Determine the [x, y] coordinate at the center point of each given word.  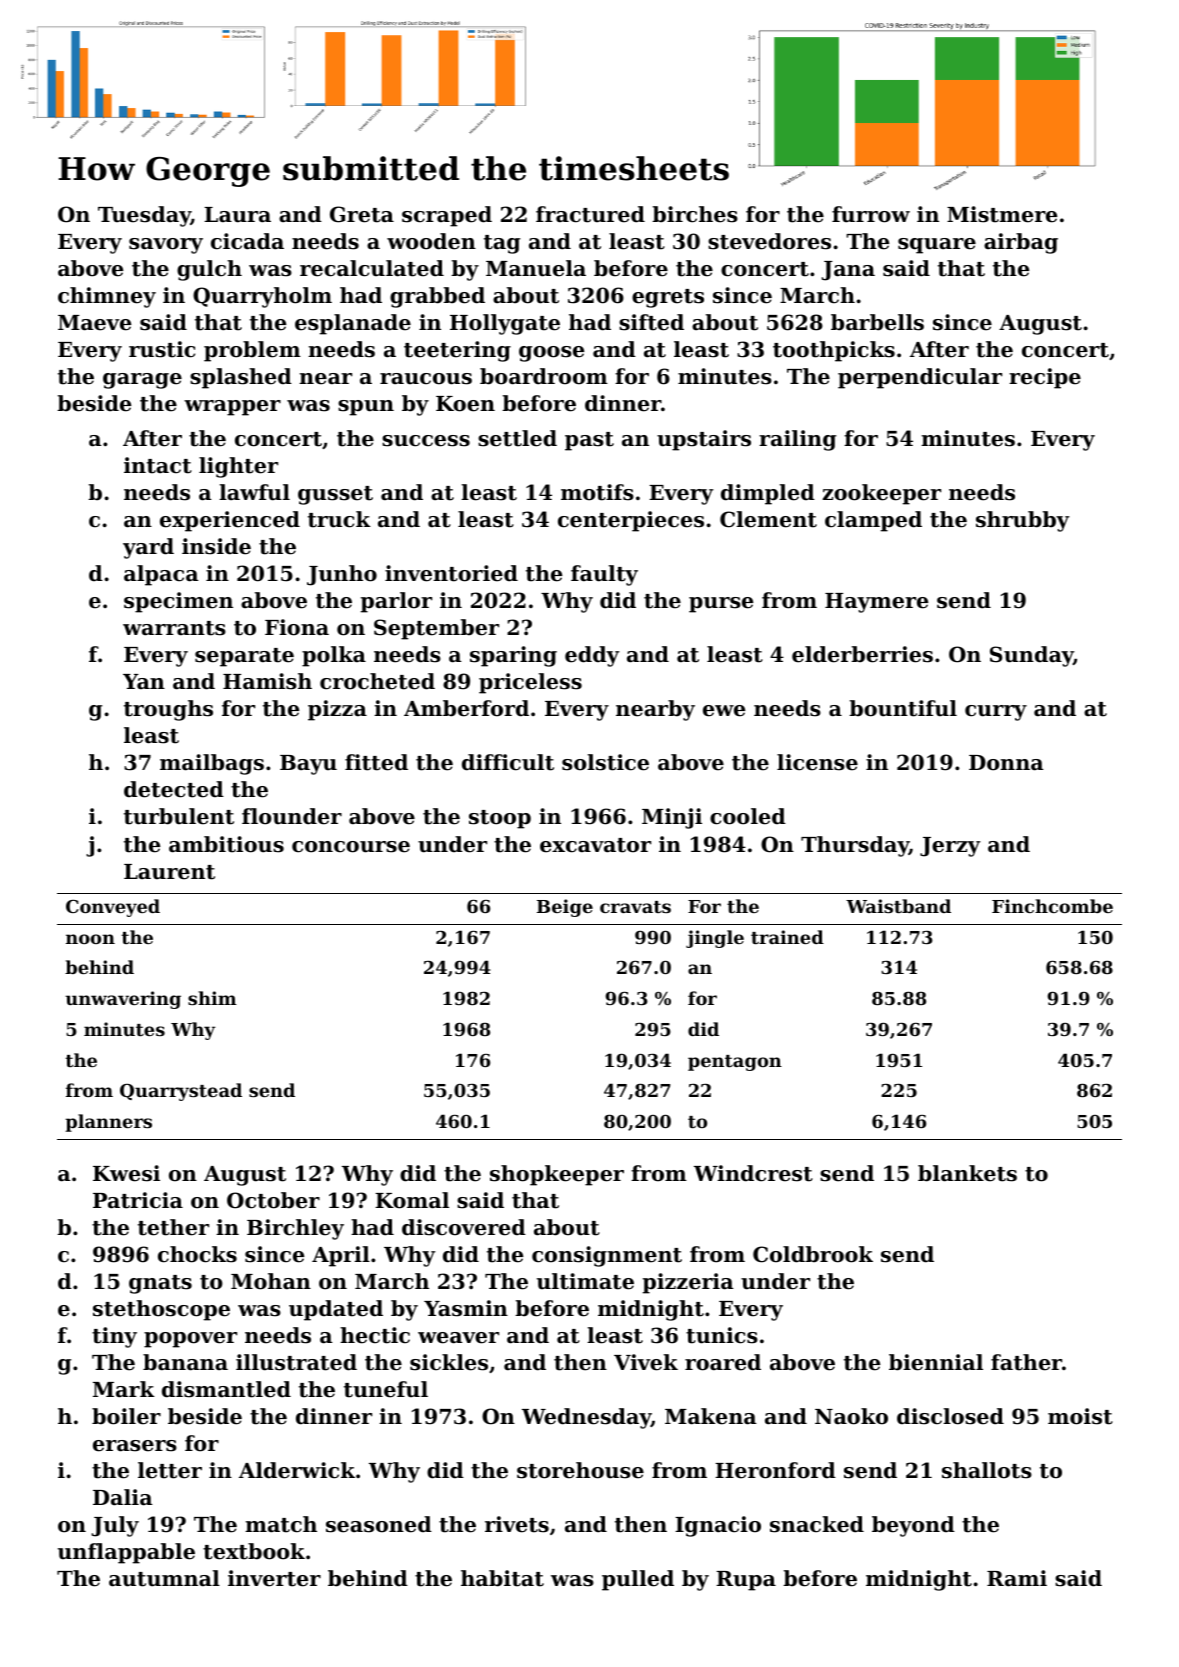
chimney [107, 297]
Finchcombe [1052, 906]
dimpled [768, 494]
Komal [412, 1200]
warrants [174, 628]
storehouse [580, 1470]
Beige [565, 908]
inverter [274, 1578]
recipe [1045, 378]
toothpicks [834, 351]
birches [695, 214]
